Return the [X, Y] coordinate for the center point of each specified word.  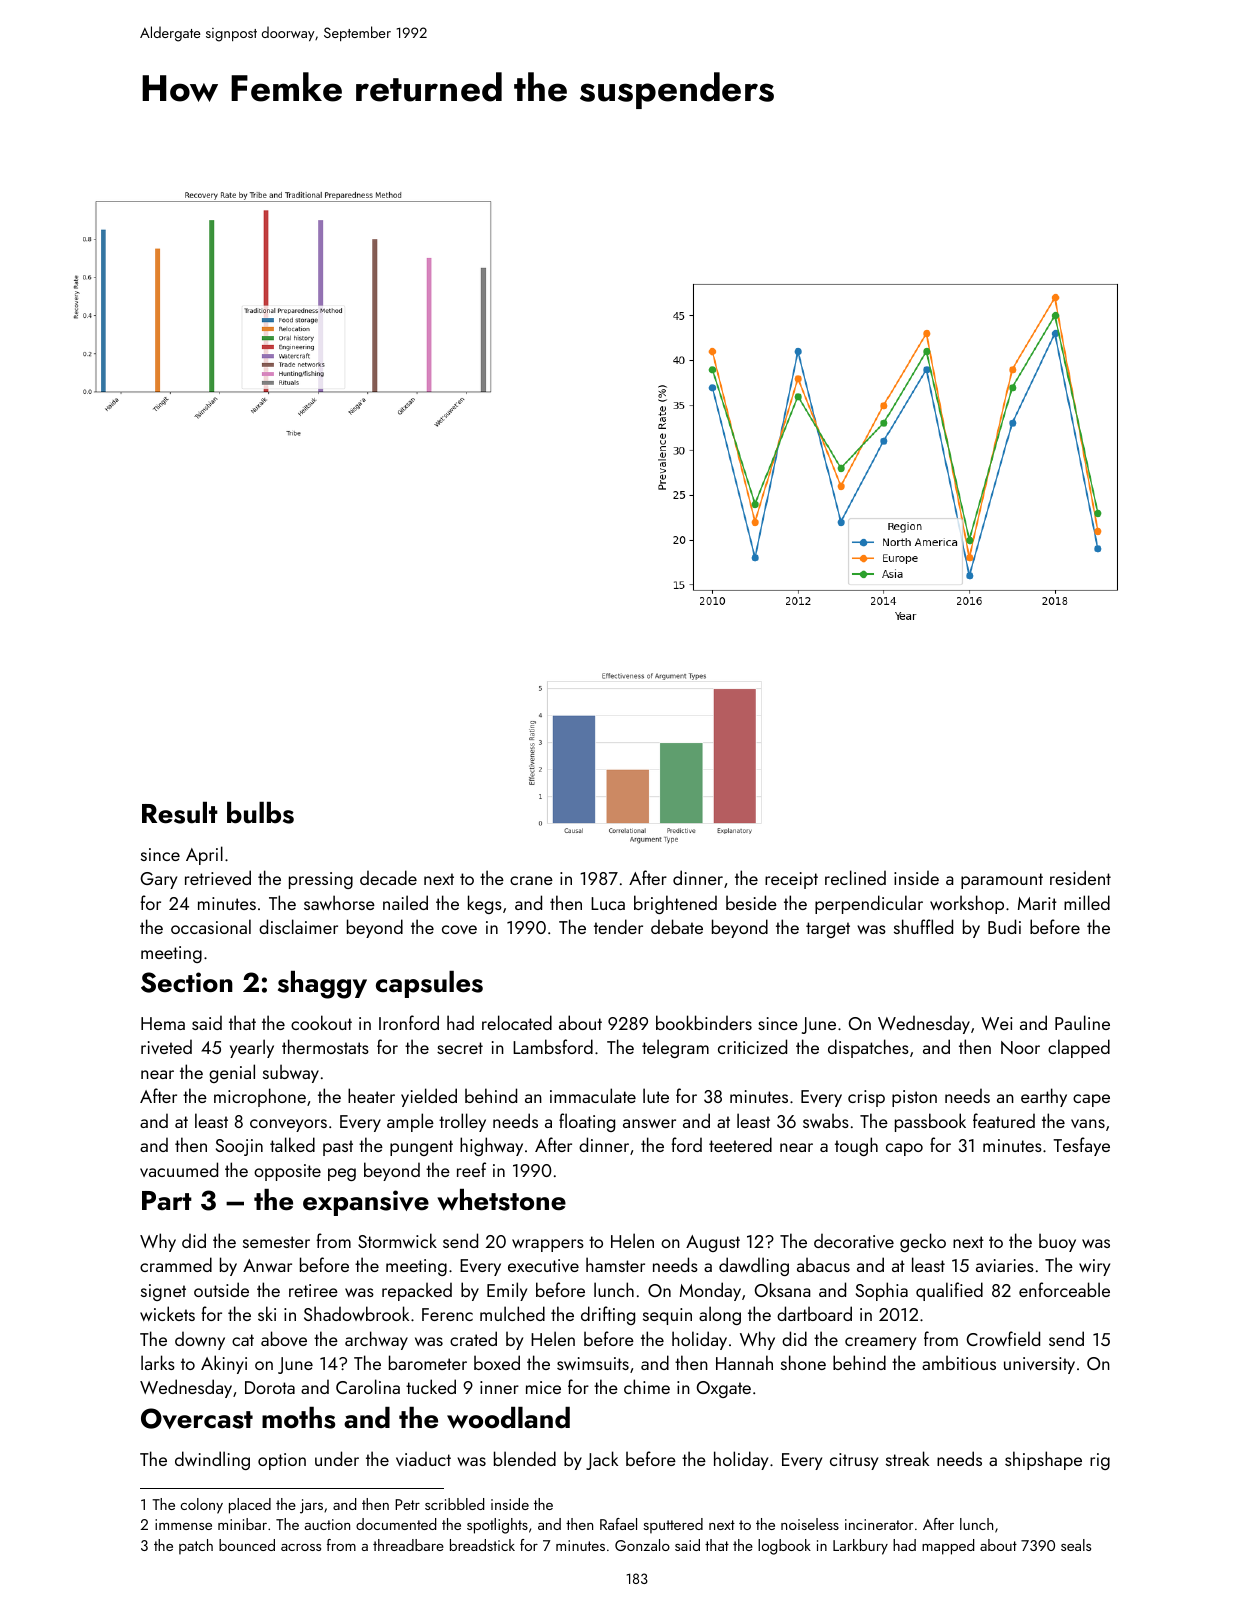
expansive [366, 1203]
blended [525, 1458]
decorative [854, 1240]
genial [232, 1073]
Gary [159, 880]
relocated [517, 1022]
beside [751, 902]
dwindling [212, 1460]
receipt [791, 880]
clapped [1079, 1048]
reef [471, 1169]
